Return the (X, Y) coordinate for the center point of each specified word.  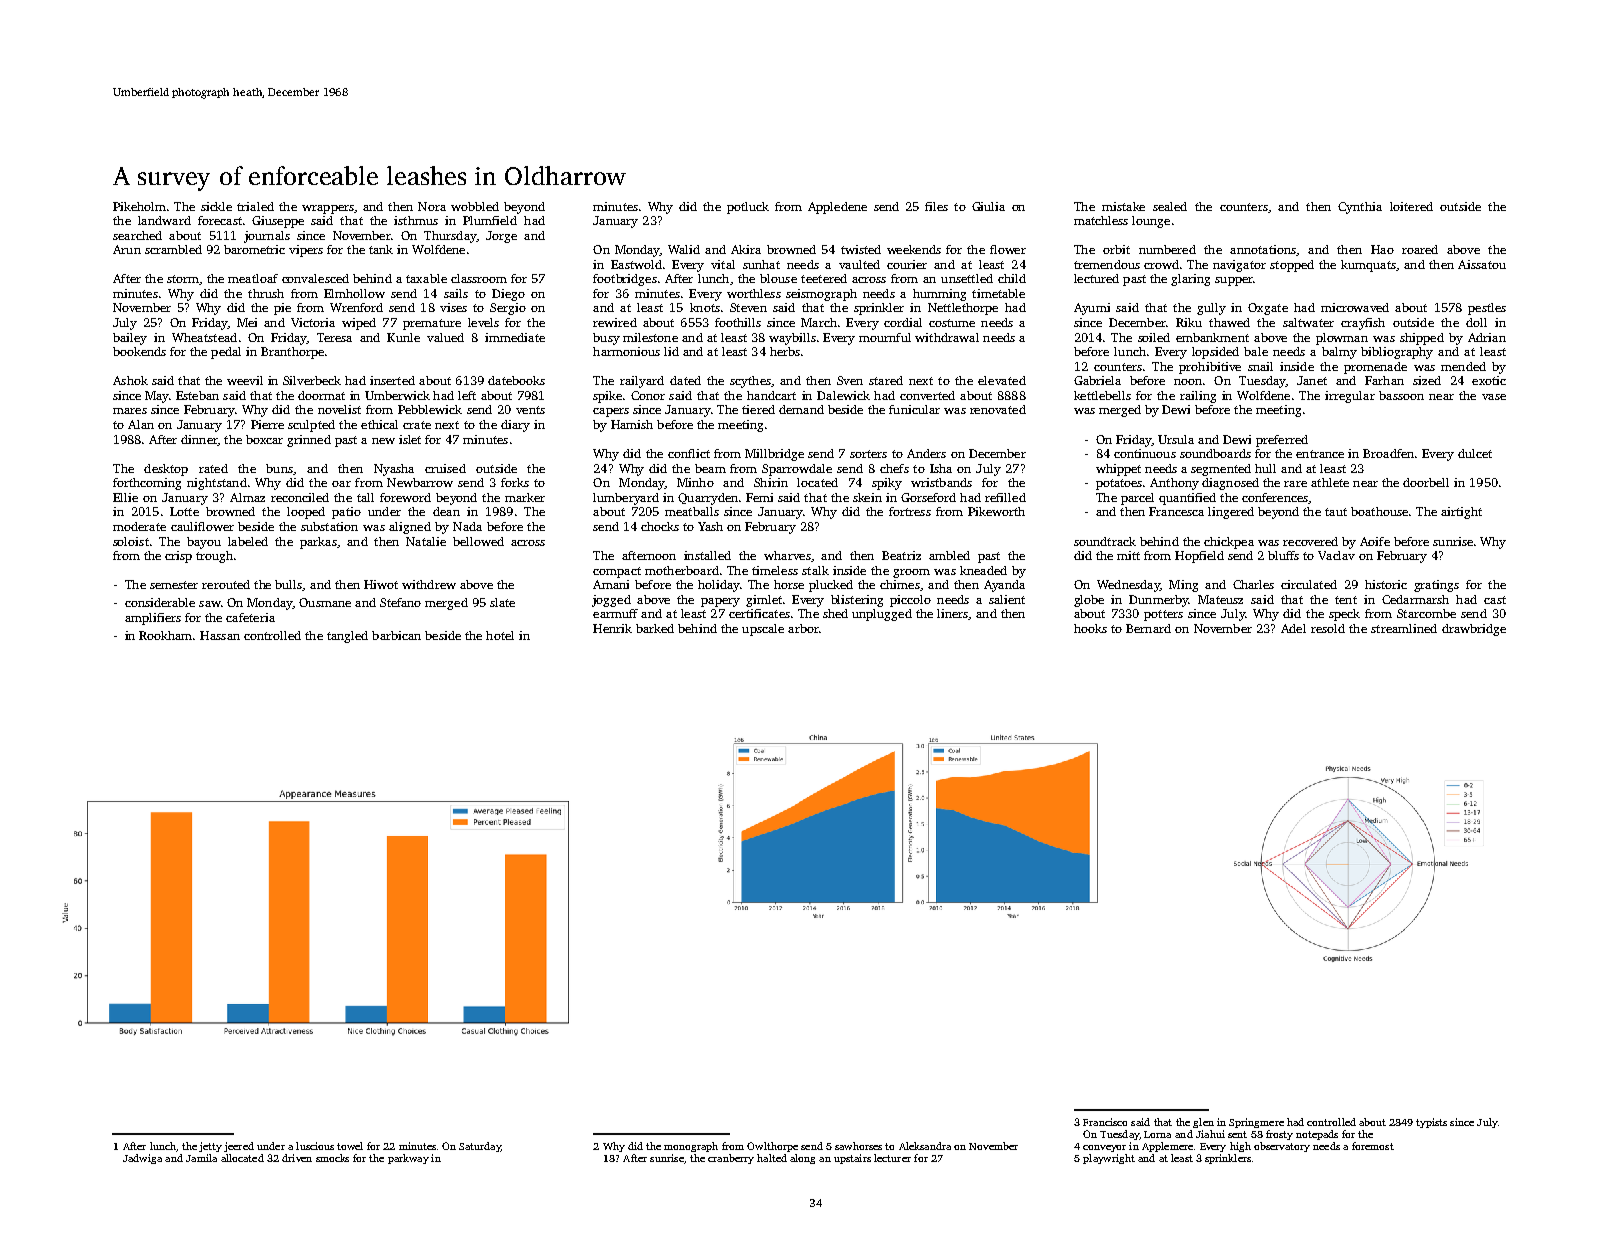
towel (350, 1146)
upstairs (852, 1159)
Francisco (1105, 1122)
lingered (1231, 513)
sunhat (761, 264)
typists (1431, 1123)
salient (1007, 599)
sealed (1170, 206)
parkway (408, 1159)
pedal (226, 353)
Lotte (184, 511)
